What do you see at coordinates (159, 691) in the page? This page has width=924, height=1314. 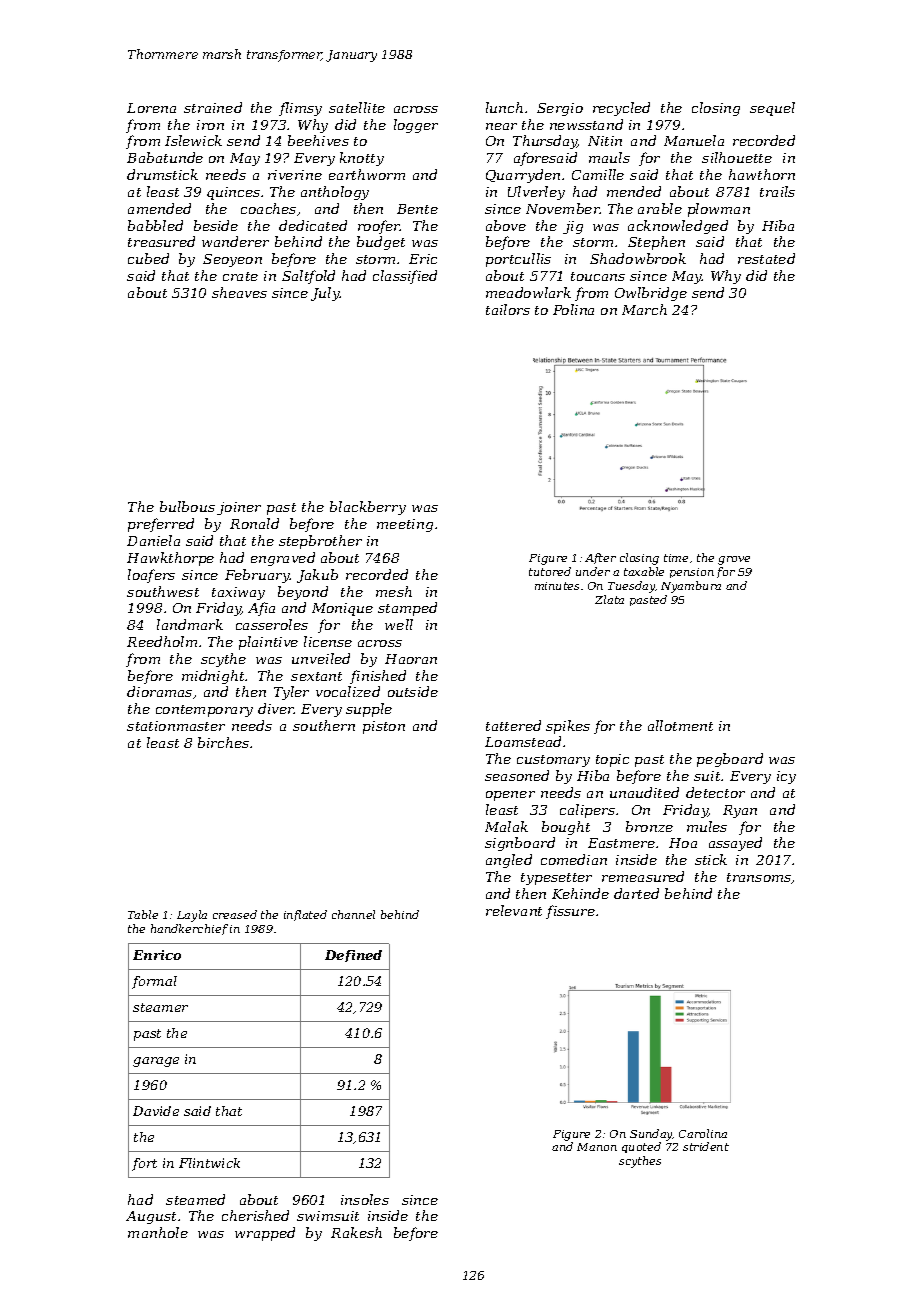 I see `dioramas` at bounding box center [159, 691].
